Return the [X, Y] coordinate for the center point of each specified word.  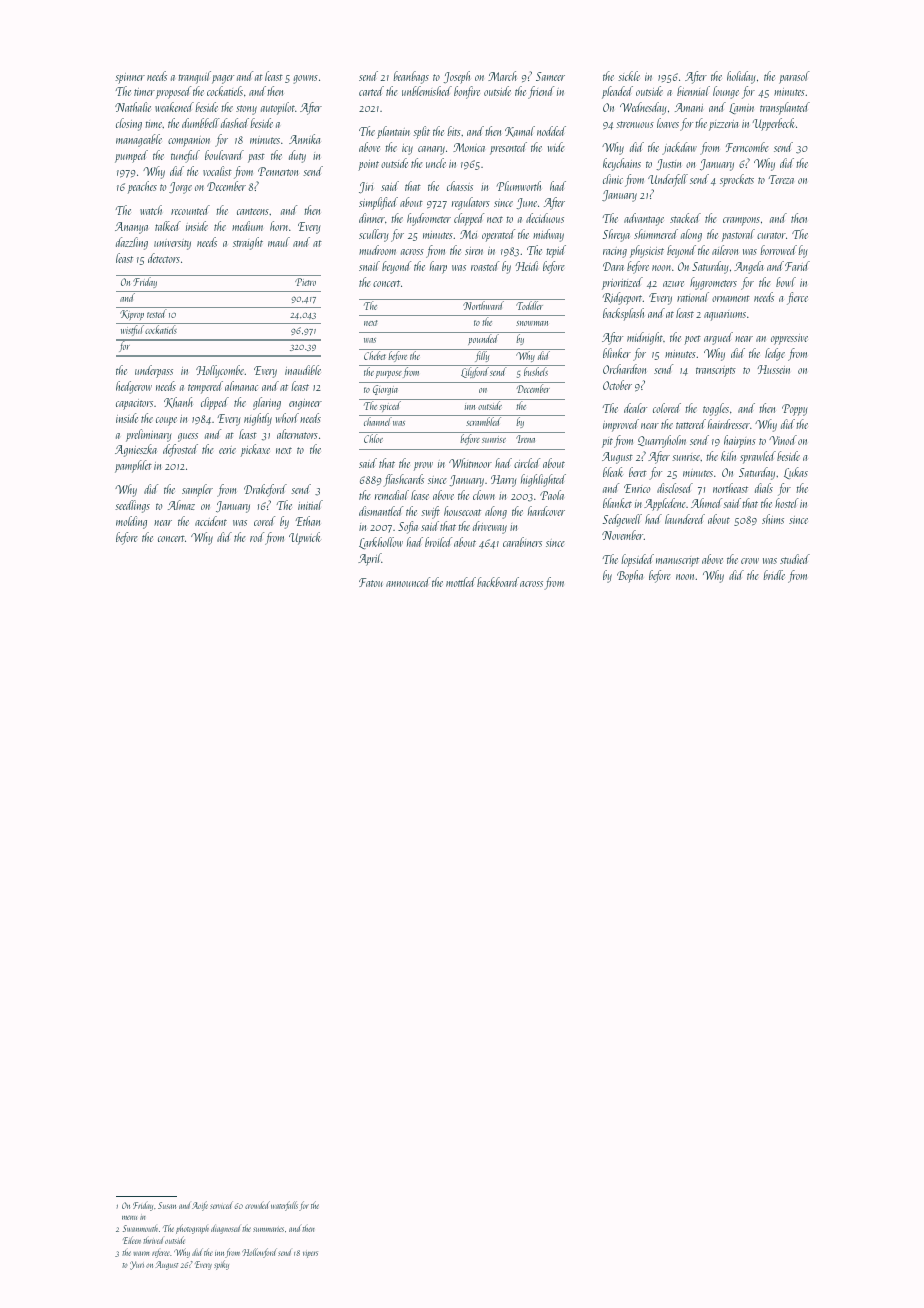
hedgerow [134, 387]
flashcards [403, 480]
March [502, 76]
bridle [774, 575]
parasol [794, 77]
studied [795, 559]
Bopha [630, 576]
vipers [310, 1254]
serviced [221, 1205]
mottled [461, 582]
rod [257, 537]
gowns [305, 79]
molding [131, 522]
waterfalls [284, 1206]
